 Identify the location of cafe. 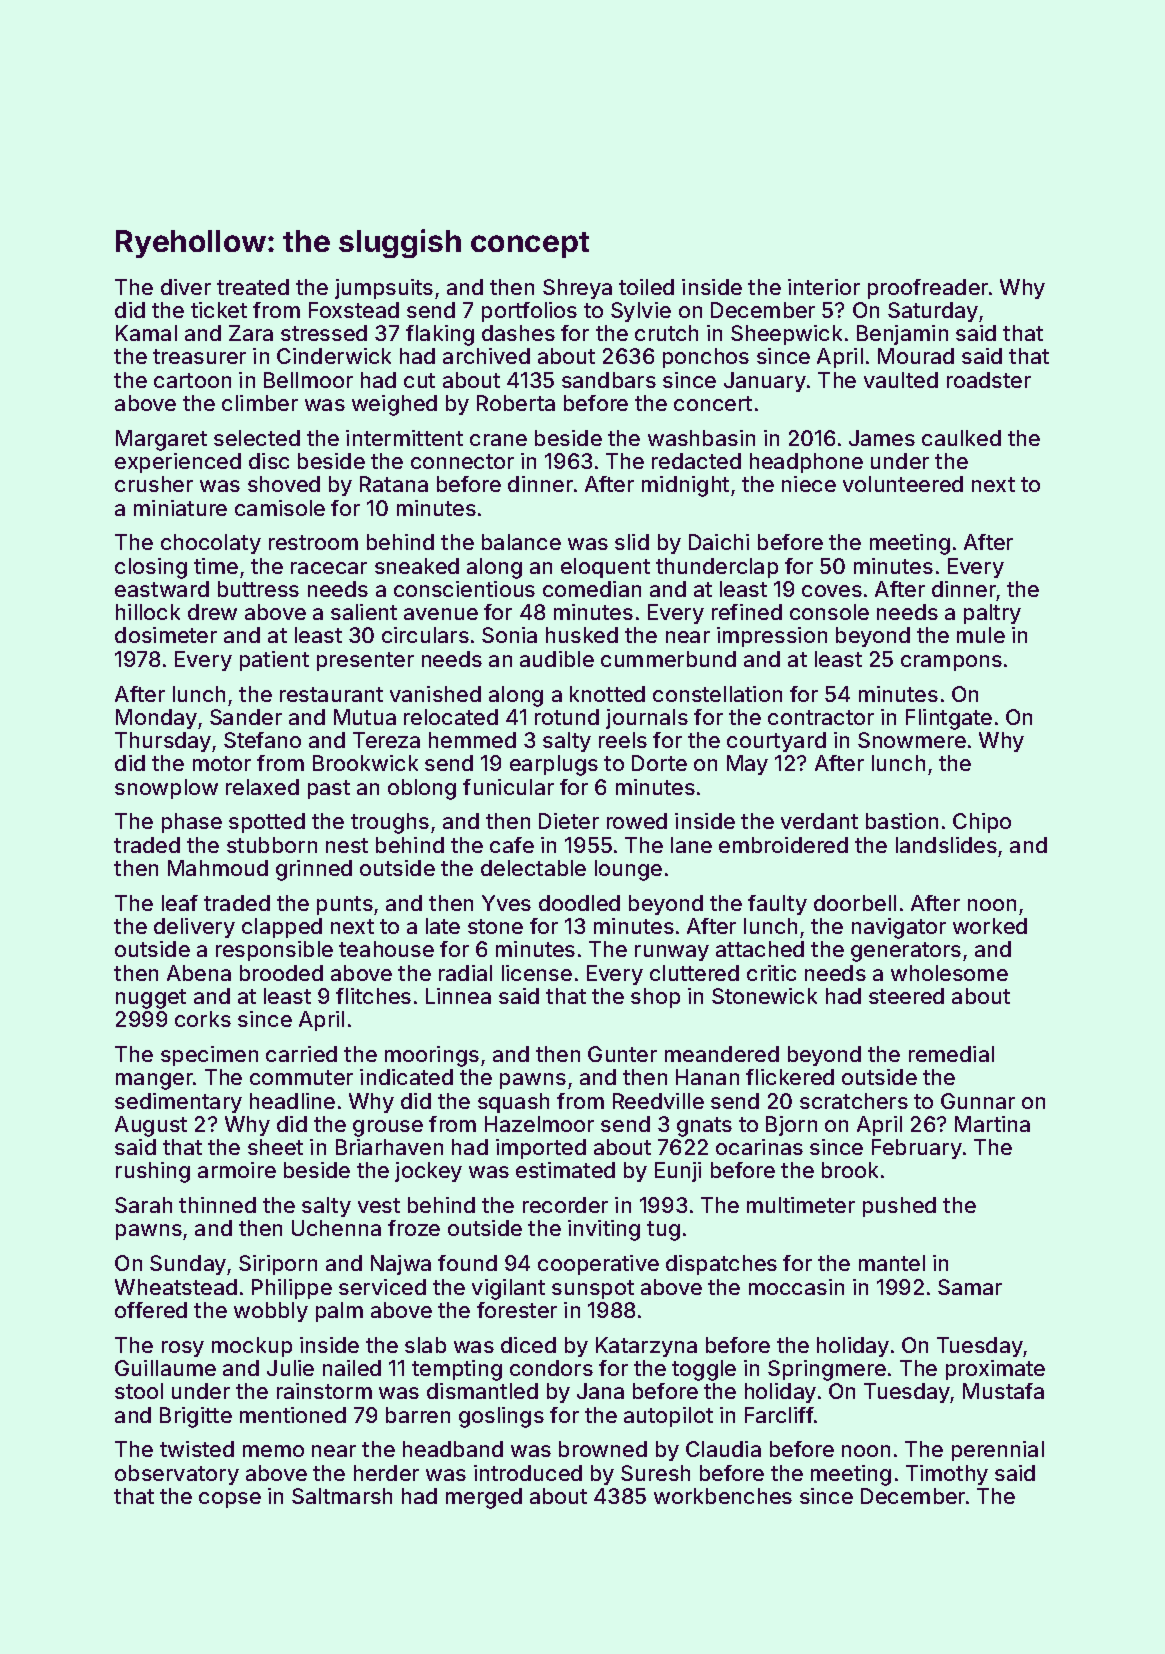
(512, 845).
